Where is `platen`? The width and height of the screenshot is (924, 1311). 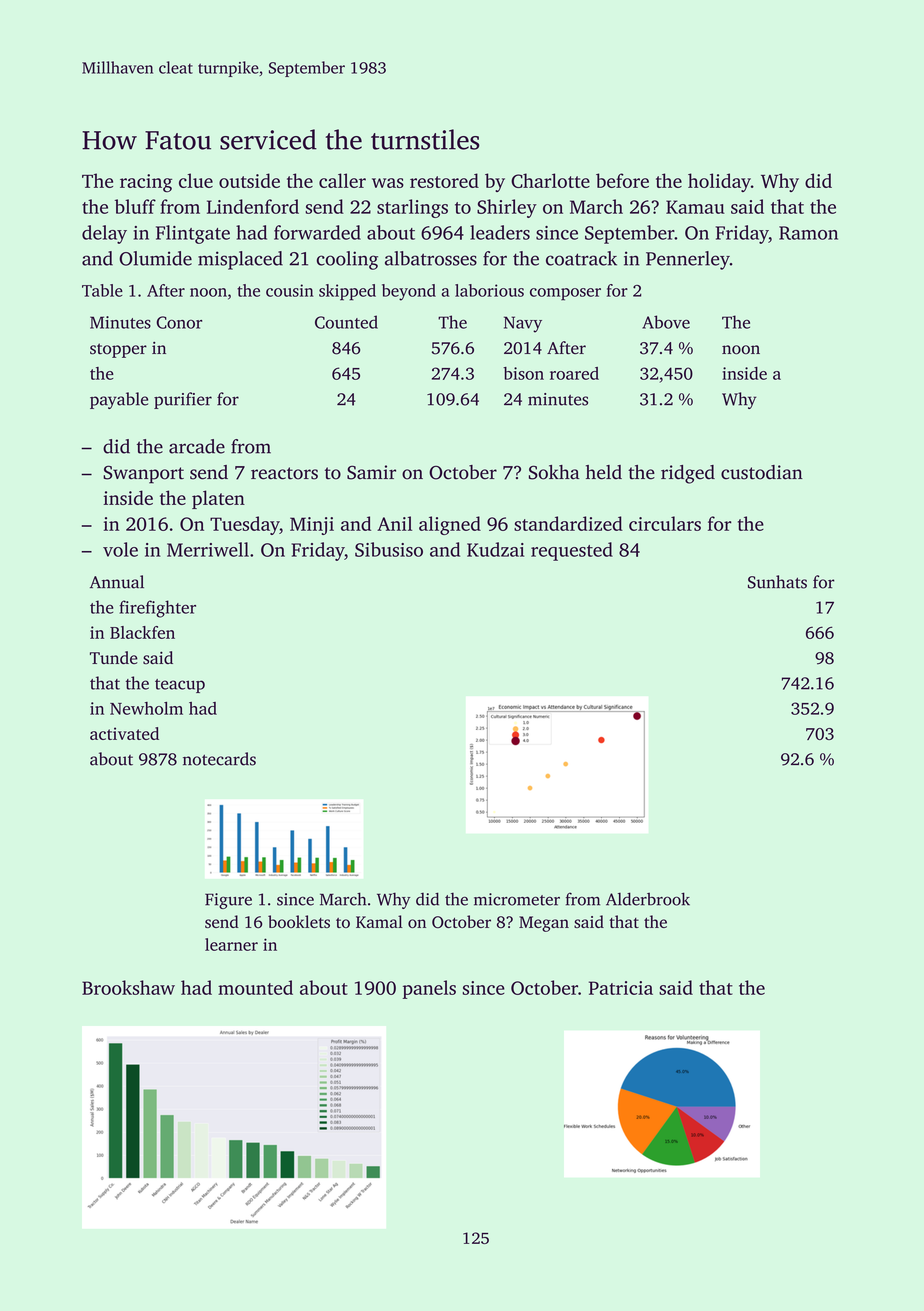
platen is located at coordinates (218, 499).
